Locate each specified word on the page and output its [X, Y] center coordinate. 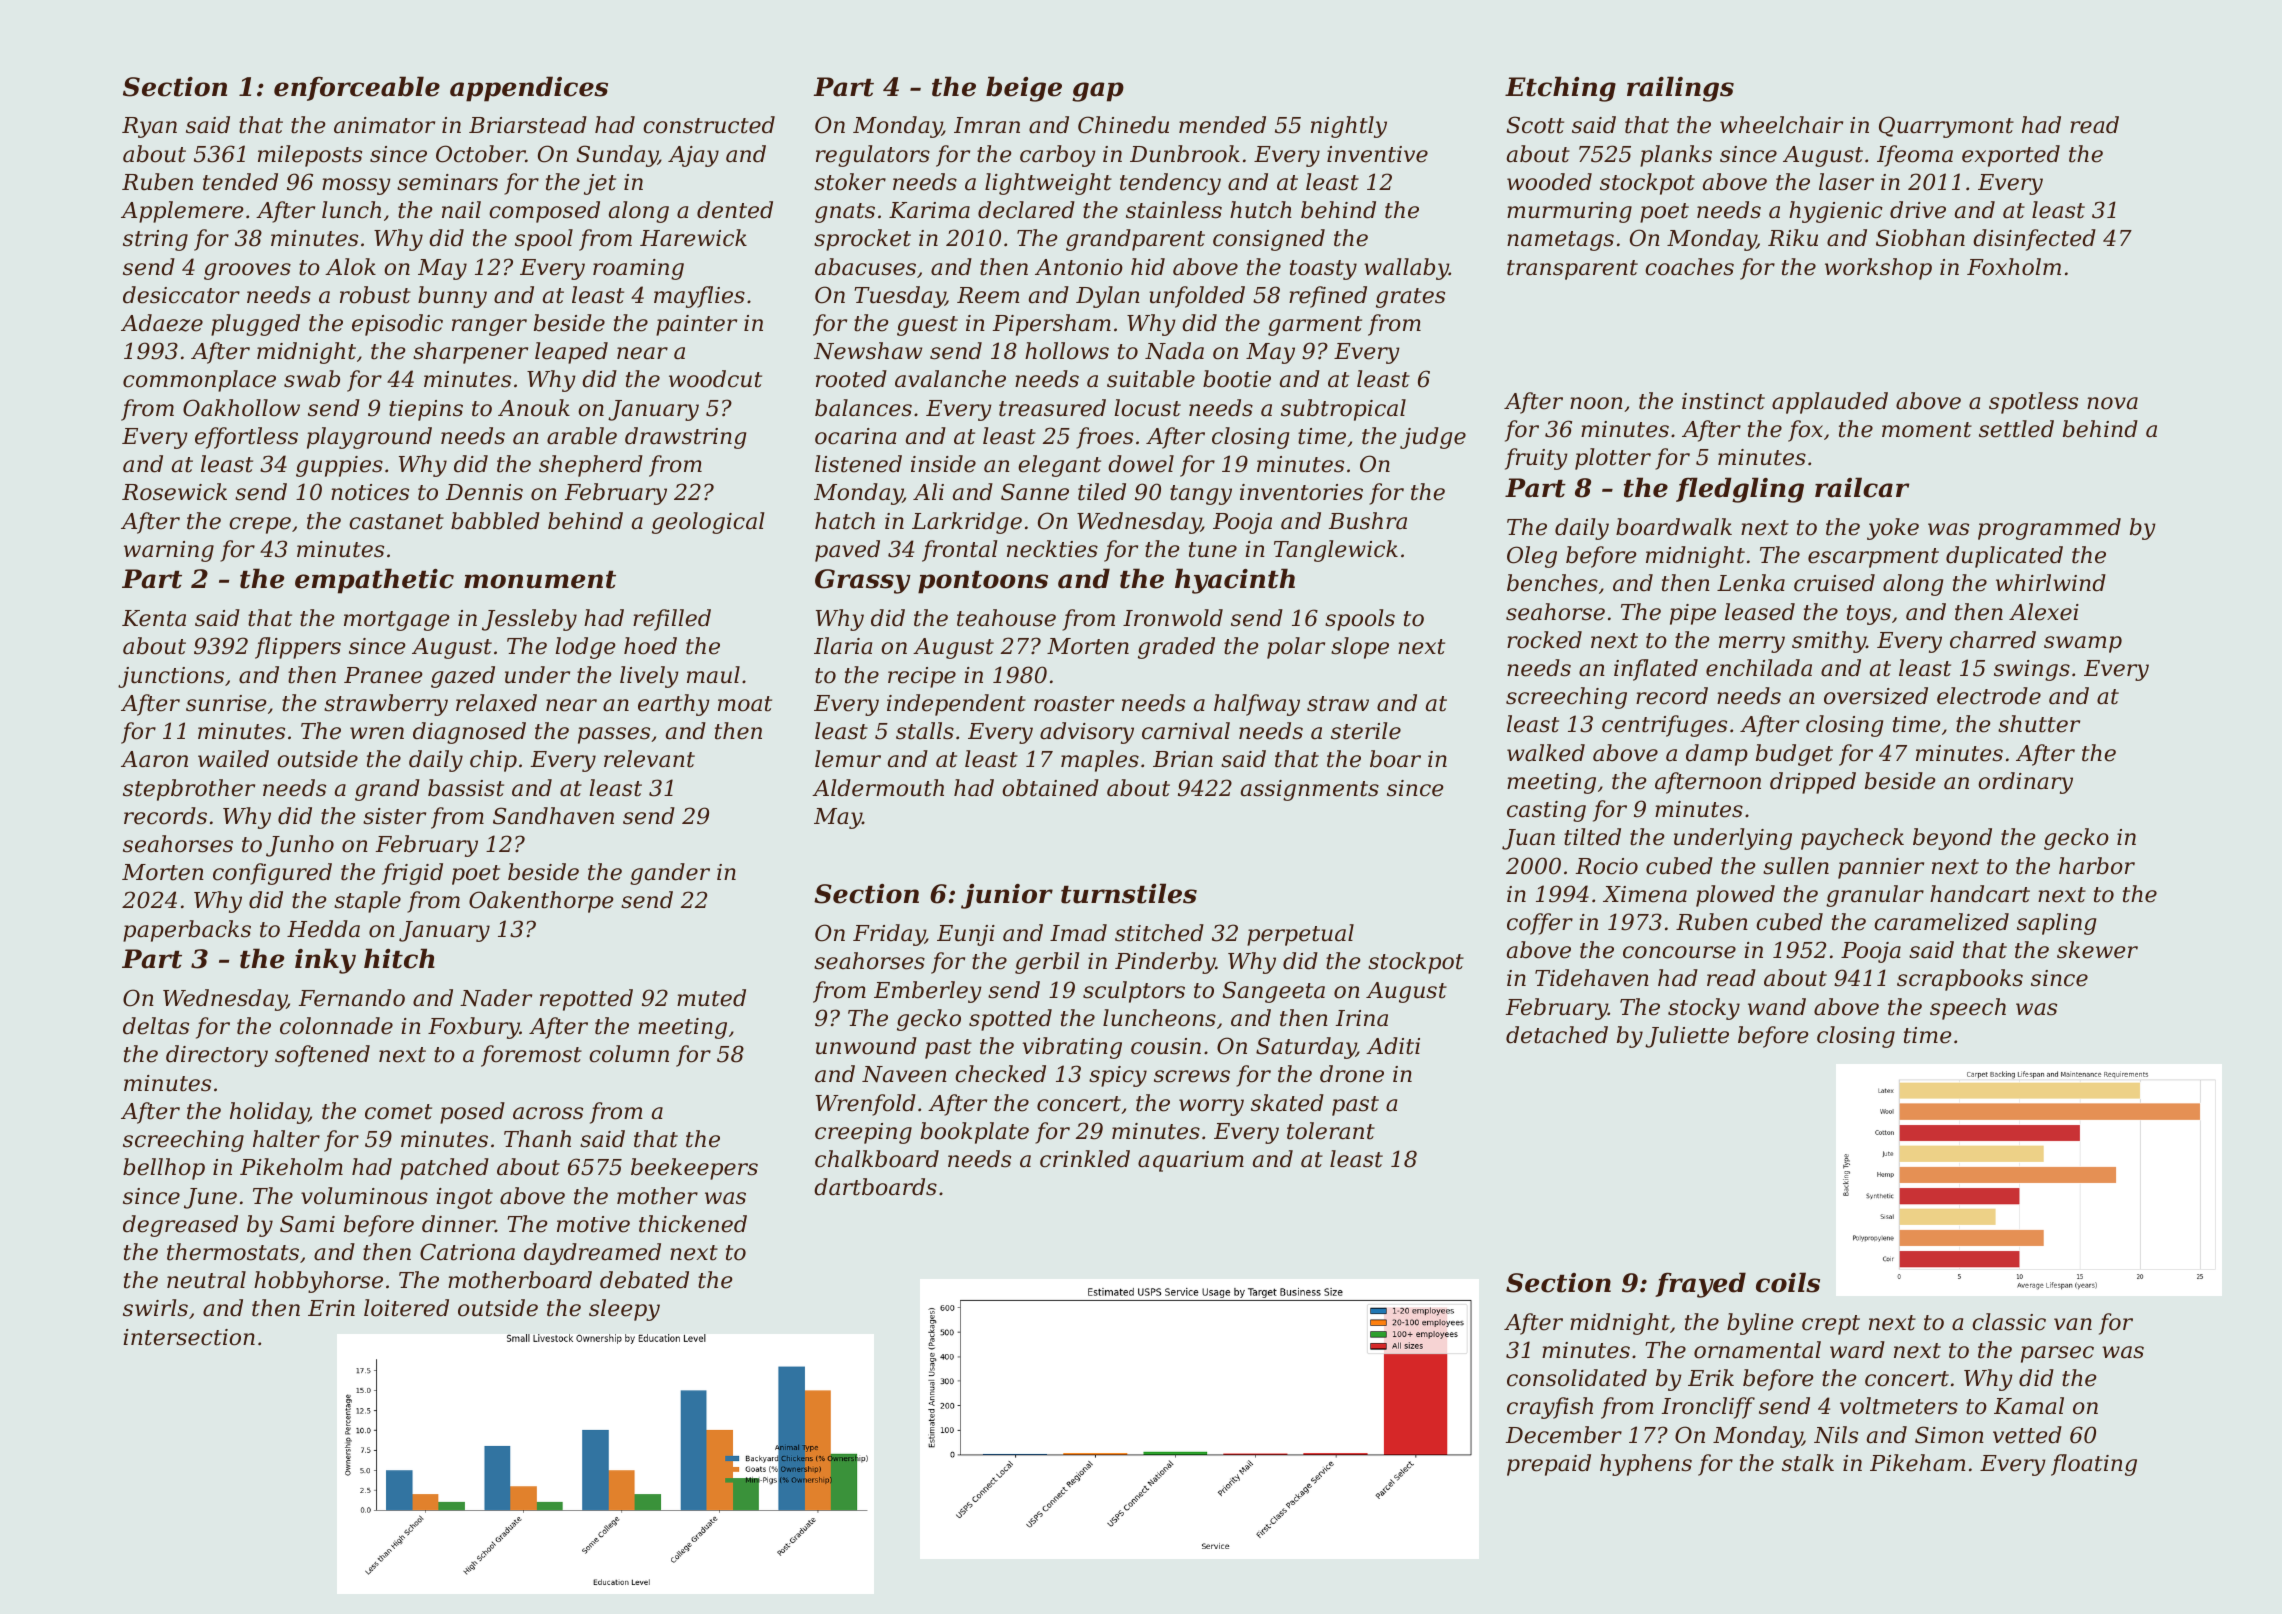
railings [1680, 89]
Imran [987, 125]
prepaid [1549, 1465]
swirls [155, 1308]
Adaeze [162, 323]
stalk [1808, 1463]
